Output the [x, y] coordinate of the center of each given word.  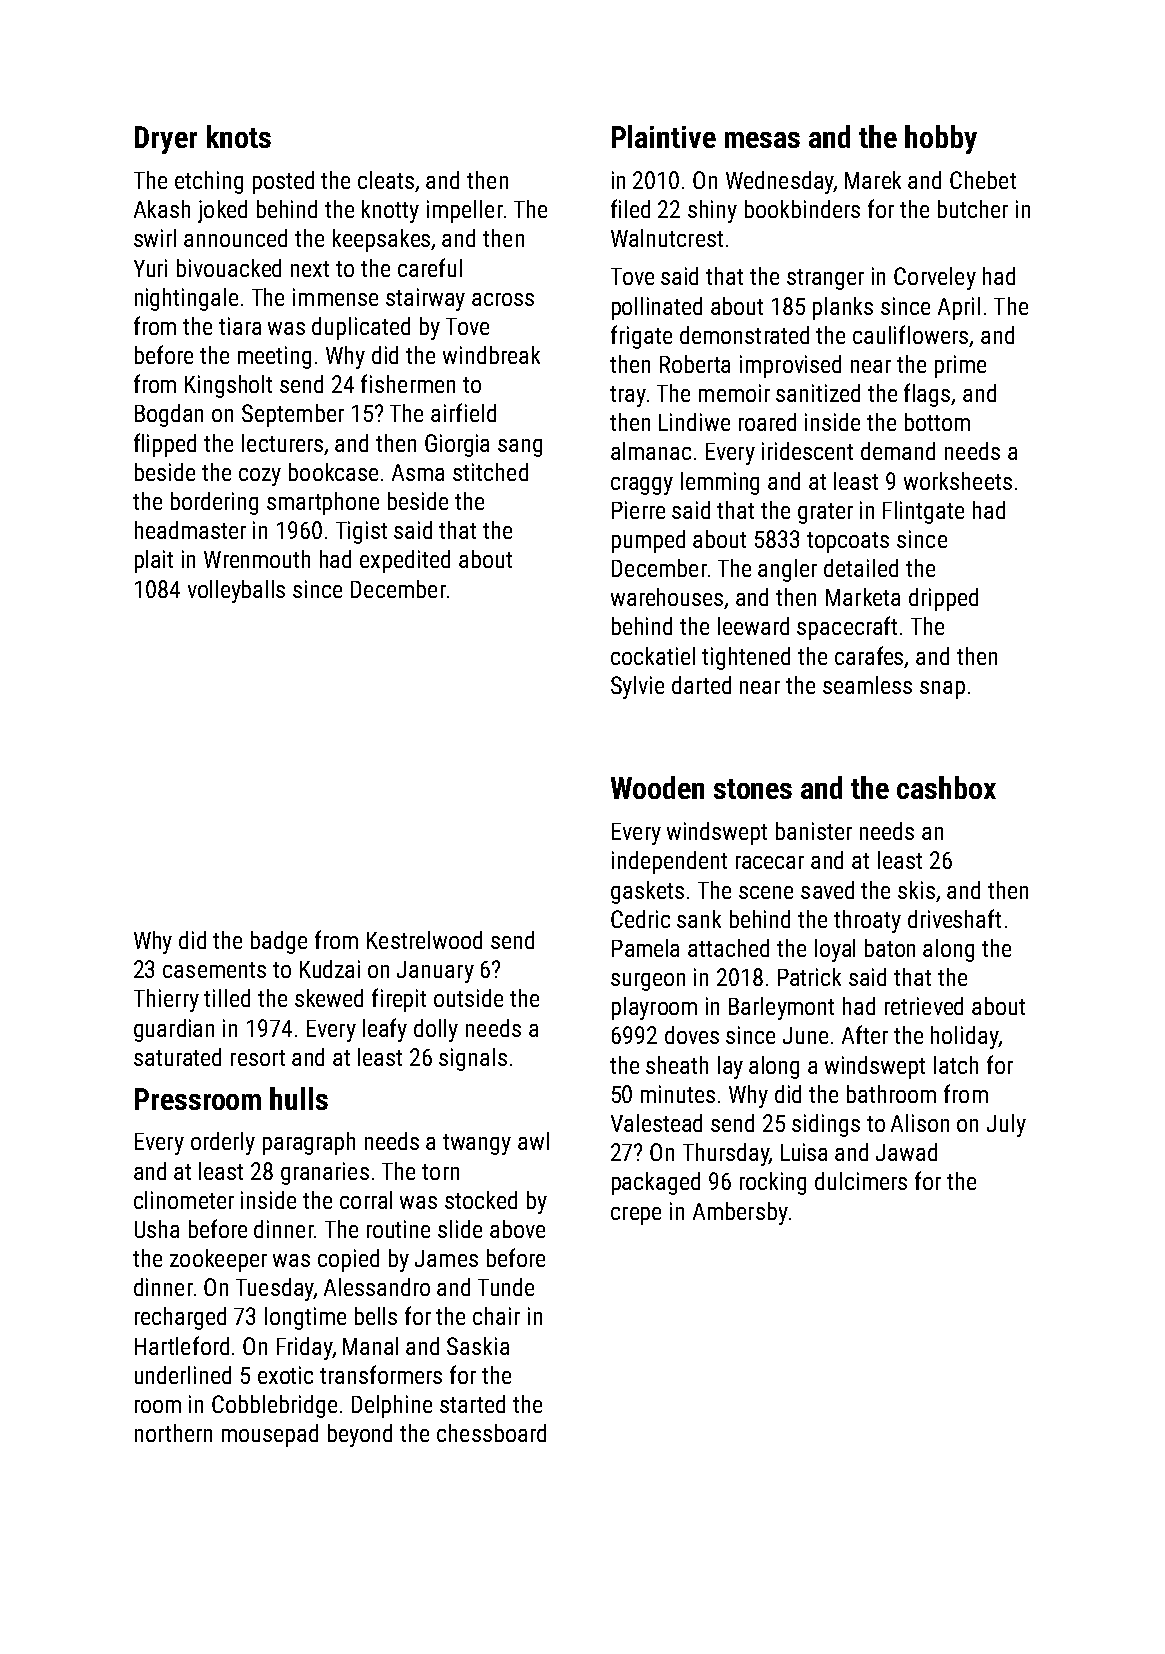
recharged [180, 1318]
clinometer [184, 1200]
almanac [651, 451]
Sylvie [637, 687]
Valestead [656, 1123]
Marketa [863, 597]
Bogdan [169, 415]
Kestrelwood [424, 940]
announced [235, 238]
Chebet [983, 180]
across [503, 299]
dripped [943, 599]
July [1006, 1125]
